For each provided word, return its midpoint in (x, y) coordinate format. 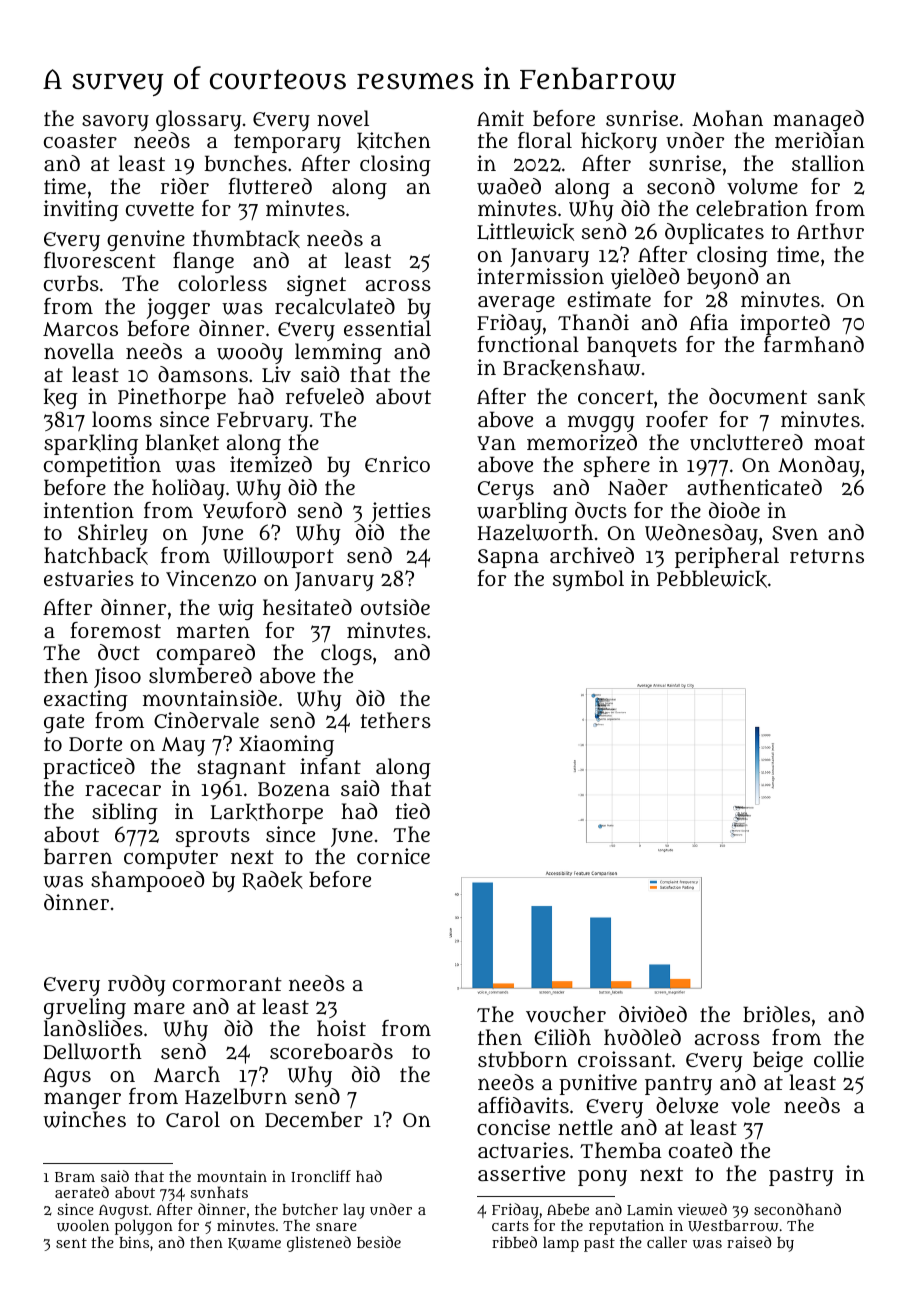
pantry (678, 1085)
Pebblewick (712, 579)
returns (827, 556)
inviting (81, 210)
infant (330, 766)
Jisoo (117, 677)
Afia (708, 322)
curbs (71, 283)
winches (84, 1119)
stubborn (523, 1059)
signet (316, 285)
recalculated (335, 306)
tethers (396, 720)
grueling (85, 1008)
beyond (722, 278)
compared (206, 654)
